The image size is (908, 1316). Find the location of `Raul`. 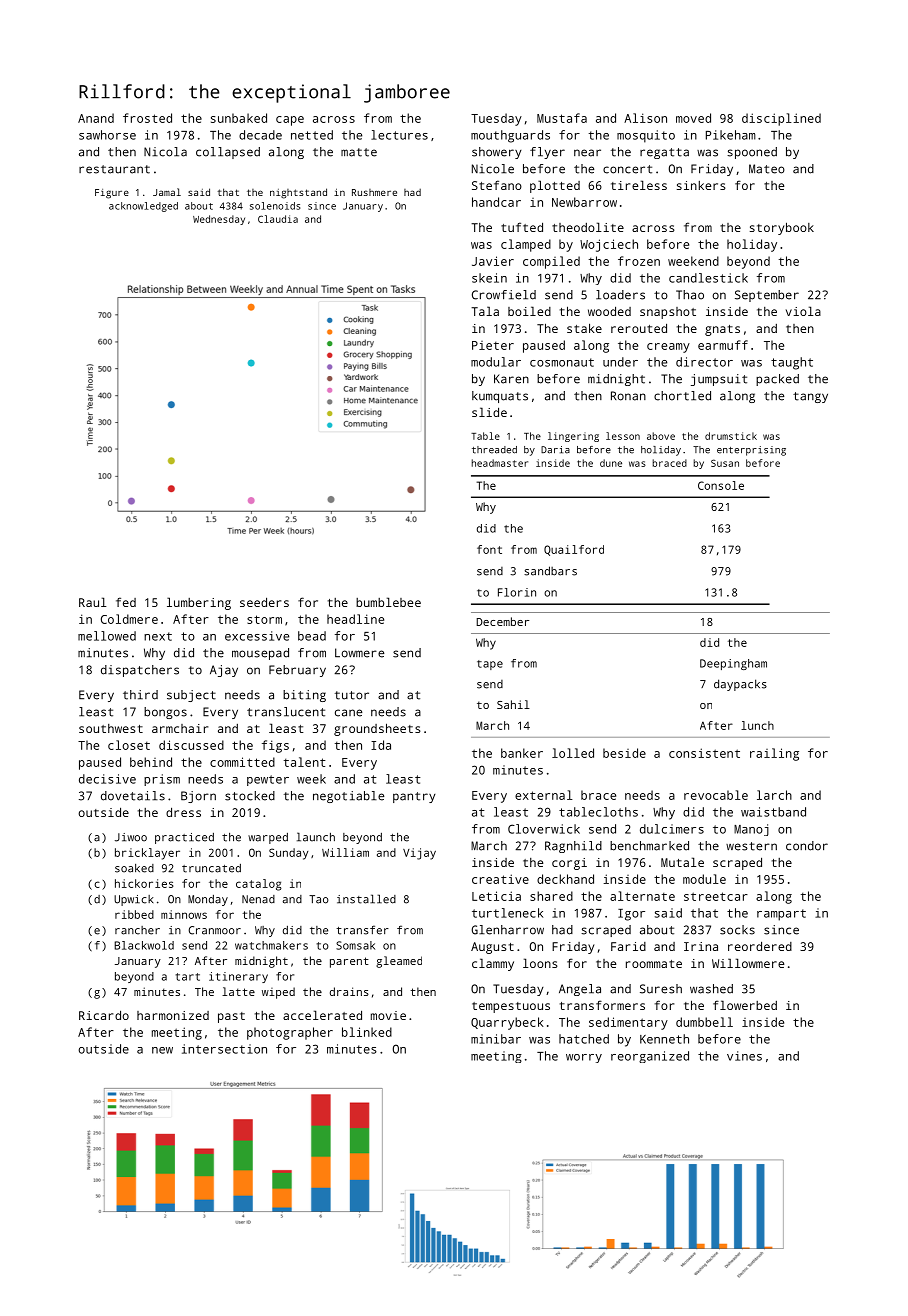

Raul is located at coordinates (93, 602).
